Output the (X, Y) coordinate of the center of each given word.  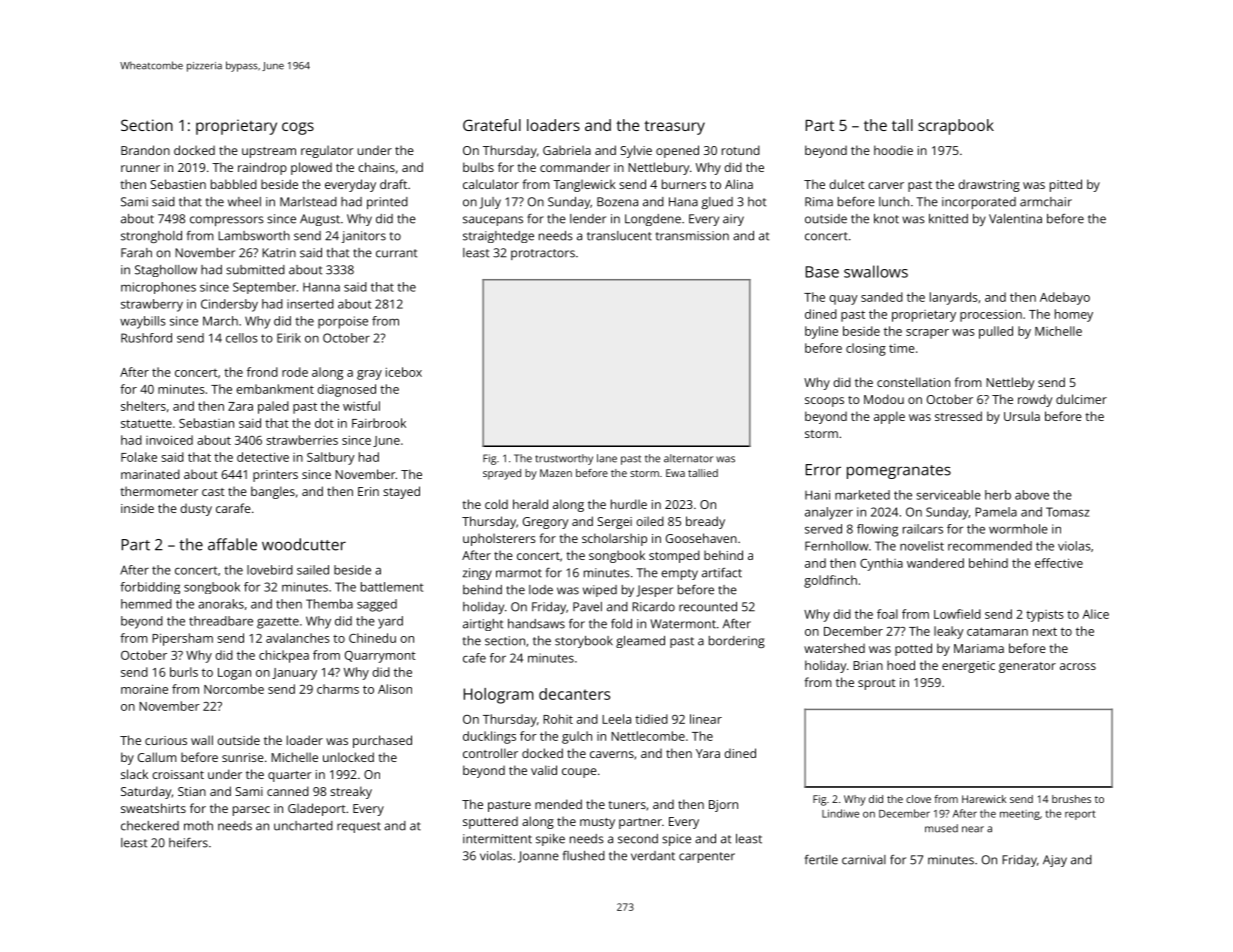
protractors (543, 254)
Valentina (1015, 219)
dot (324, 423)
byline (821, 332)
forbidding (150, 588)
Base (822, 272)
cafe (474, 658)
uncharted (303, 826)
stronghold (151, 237)
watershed (834, 648)
